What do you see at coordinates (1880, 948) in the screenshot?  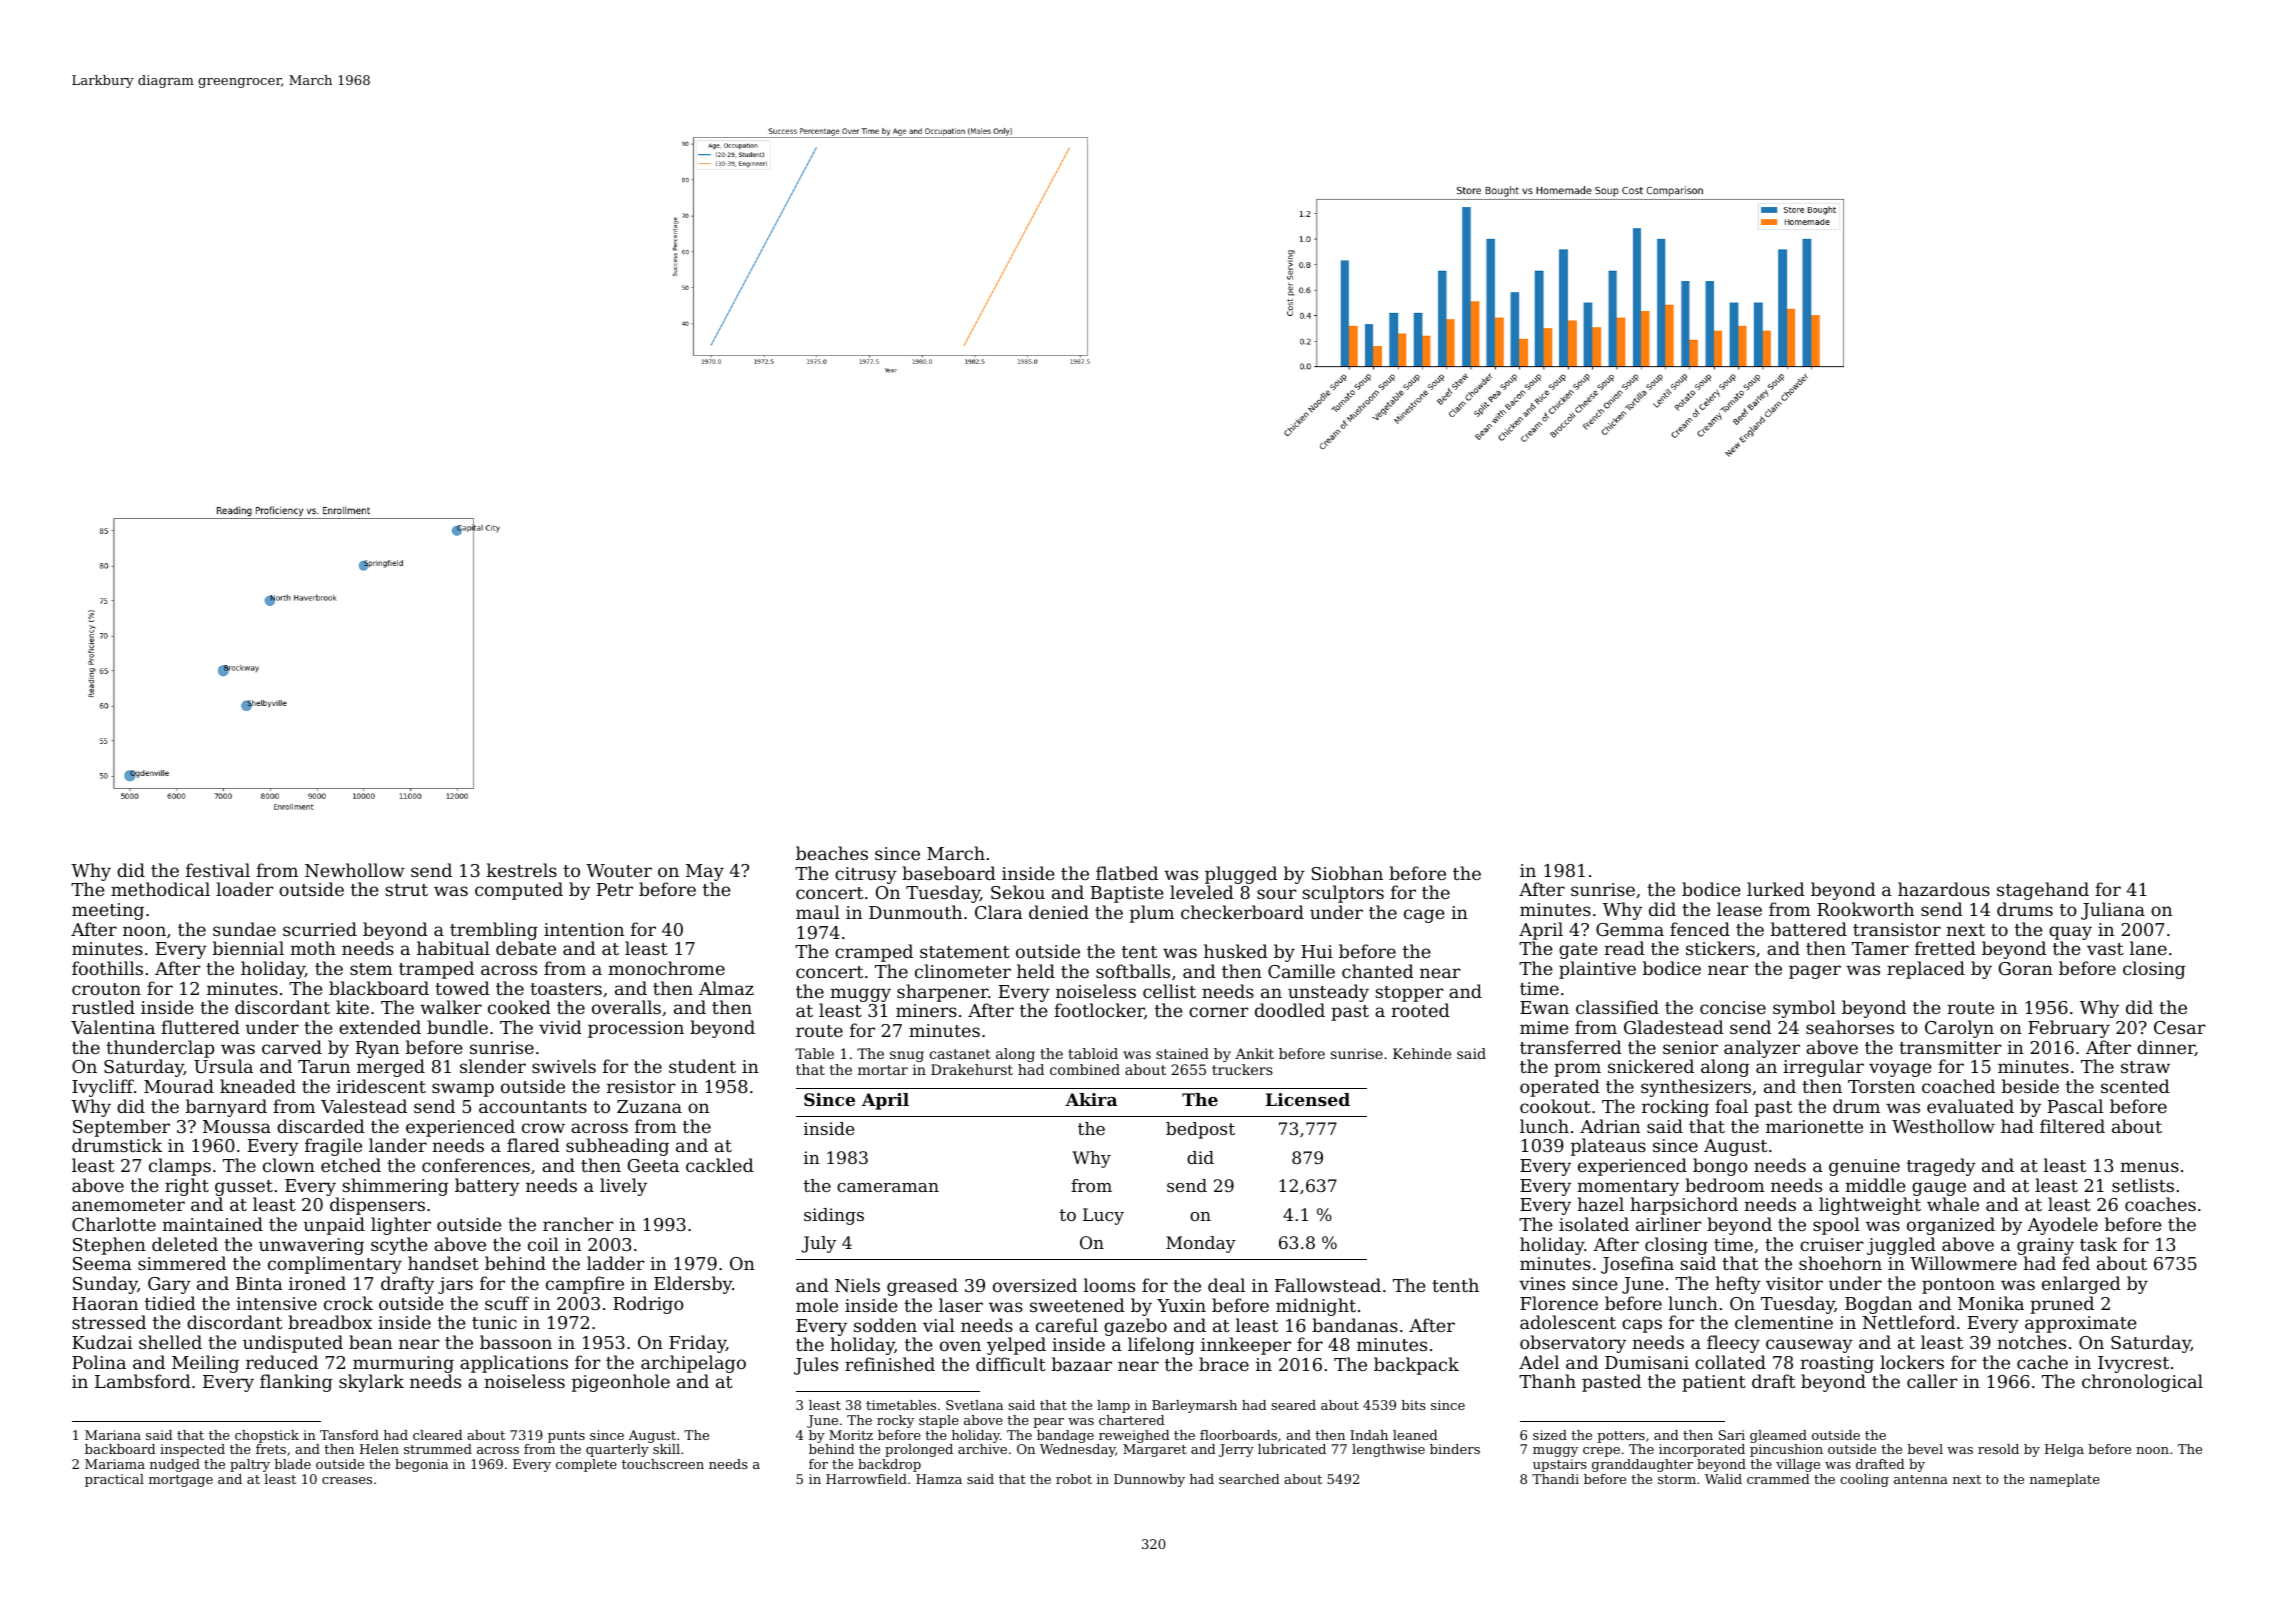 I see `Tamer` at bounding box center [1880, 948].
